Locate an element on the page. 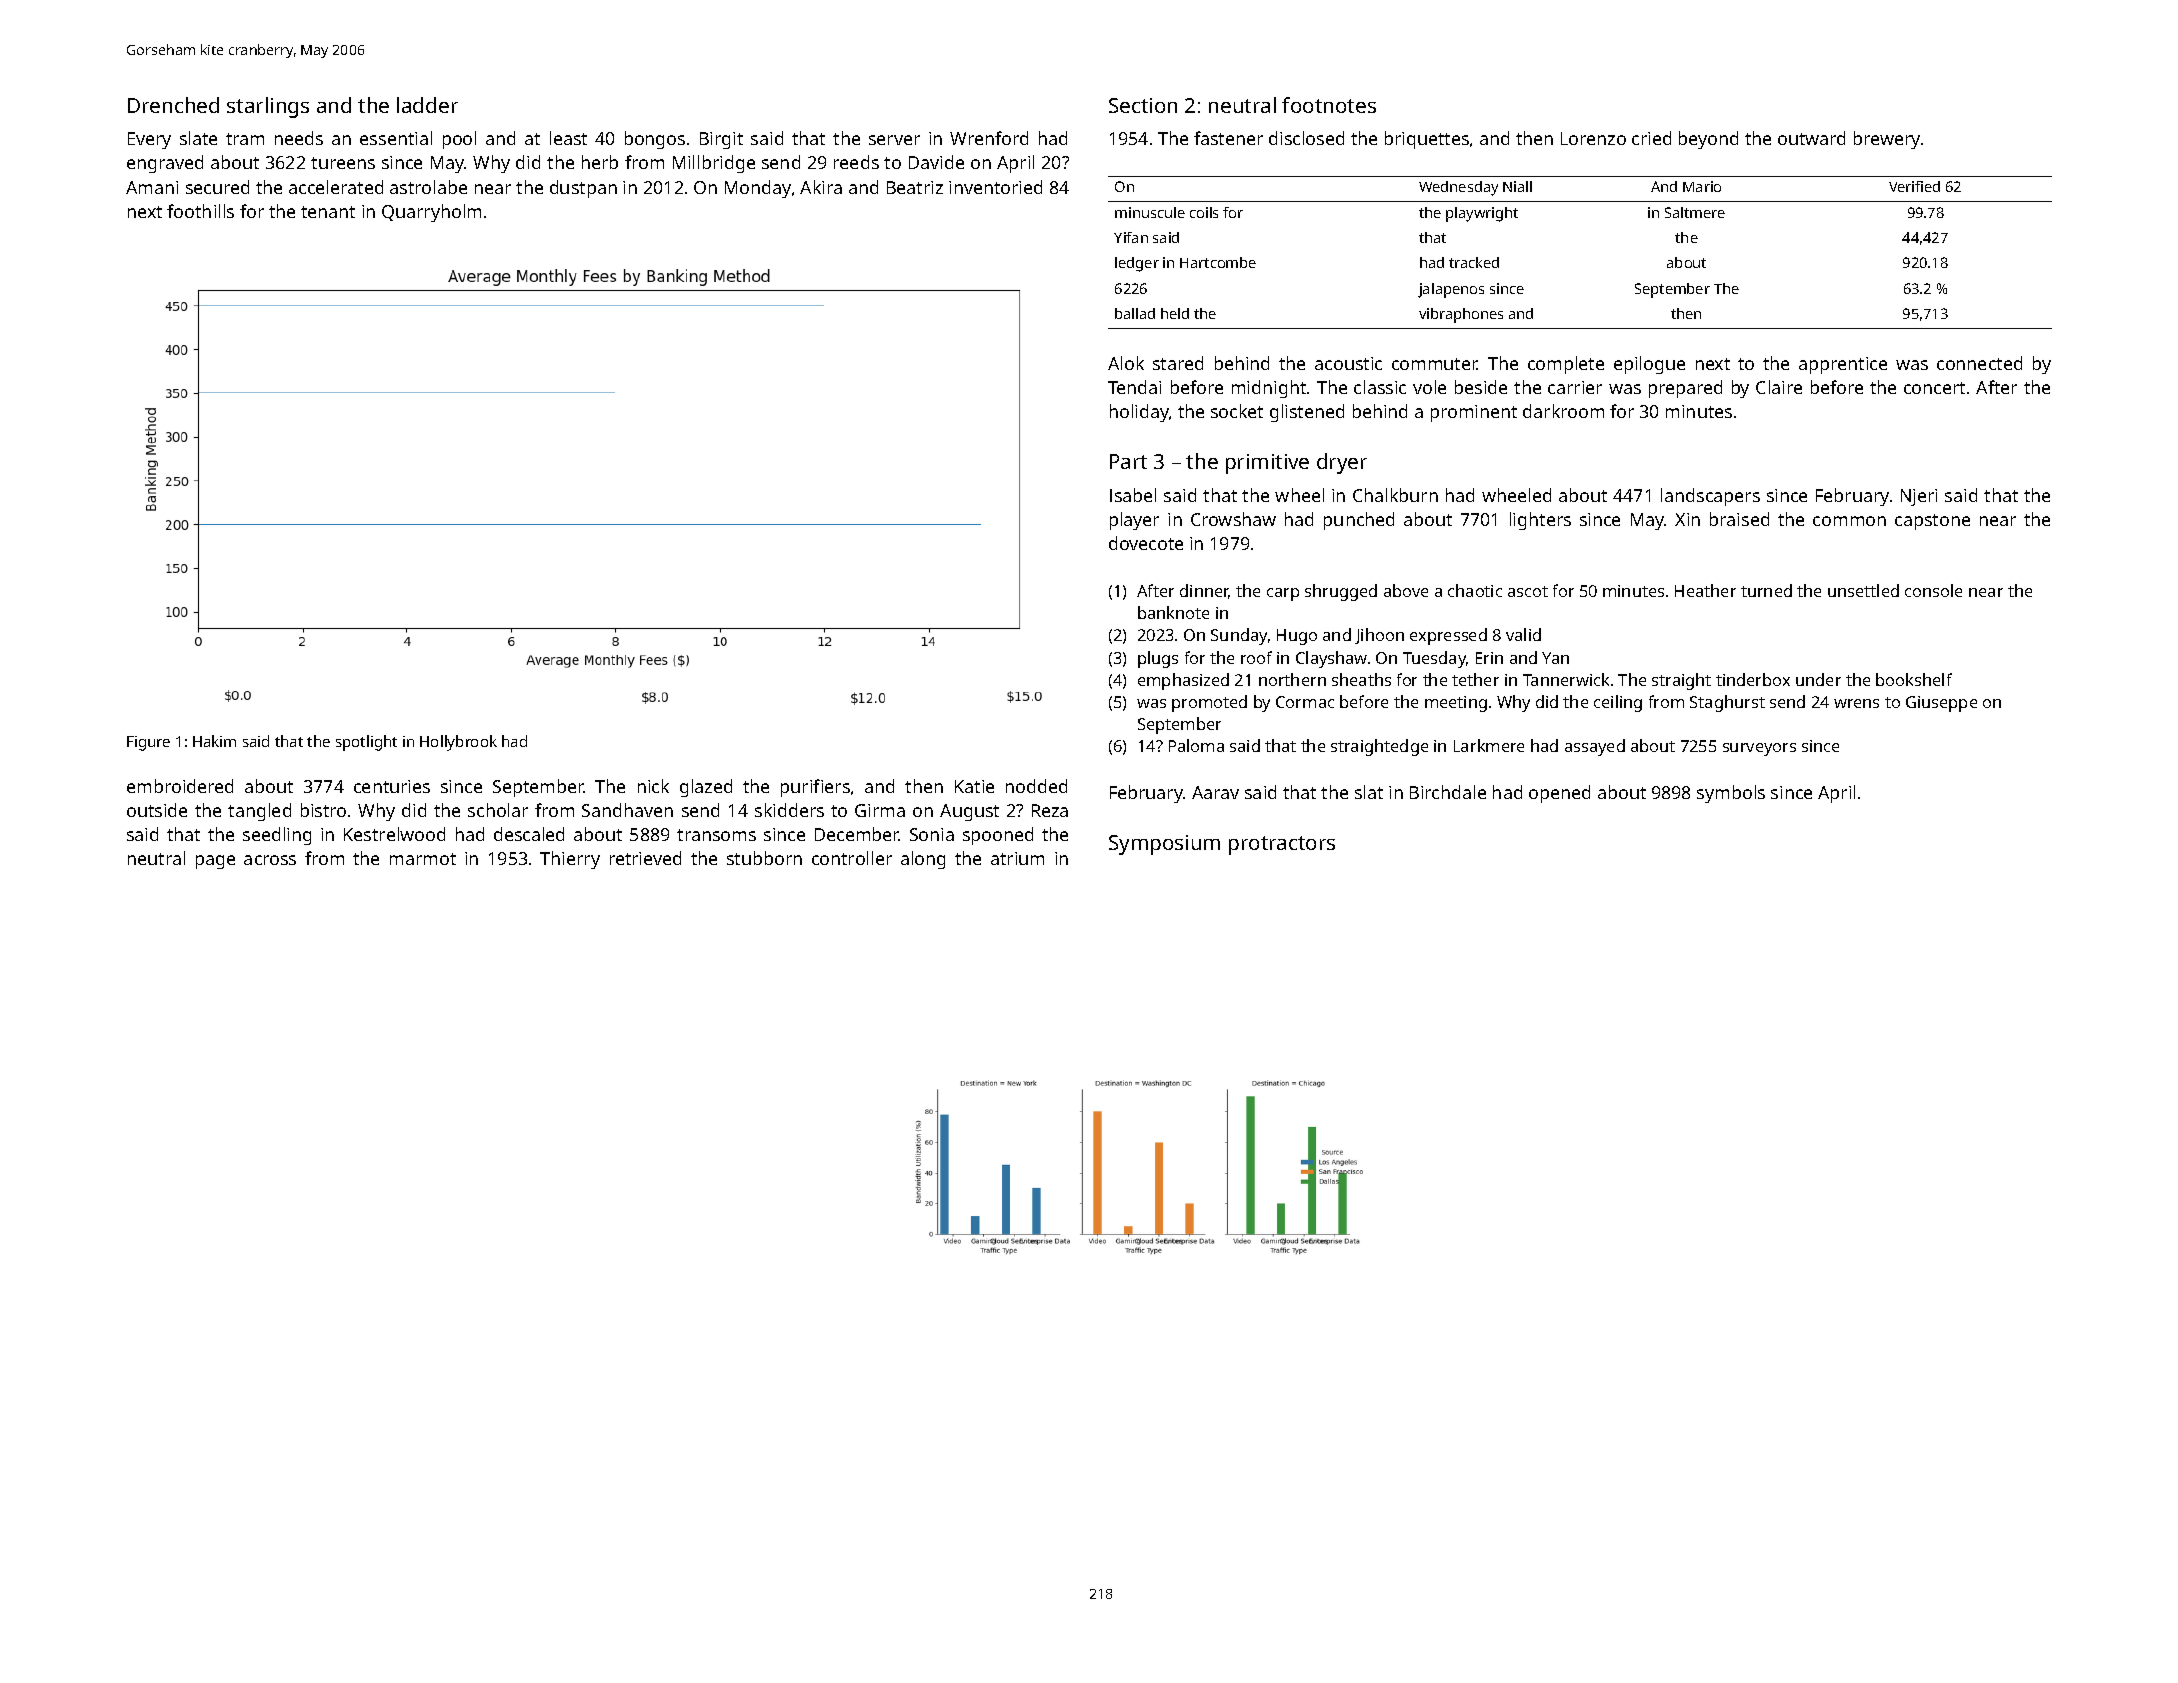 The height and width of the image is (1683, 2178). bookshelf is located at coordinates (1914, 679).
